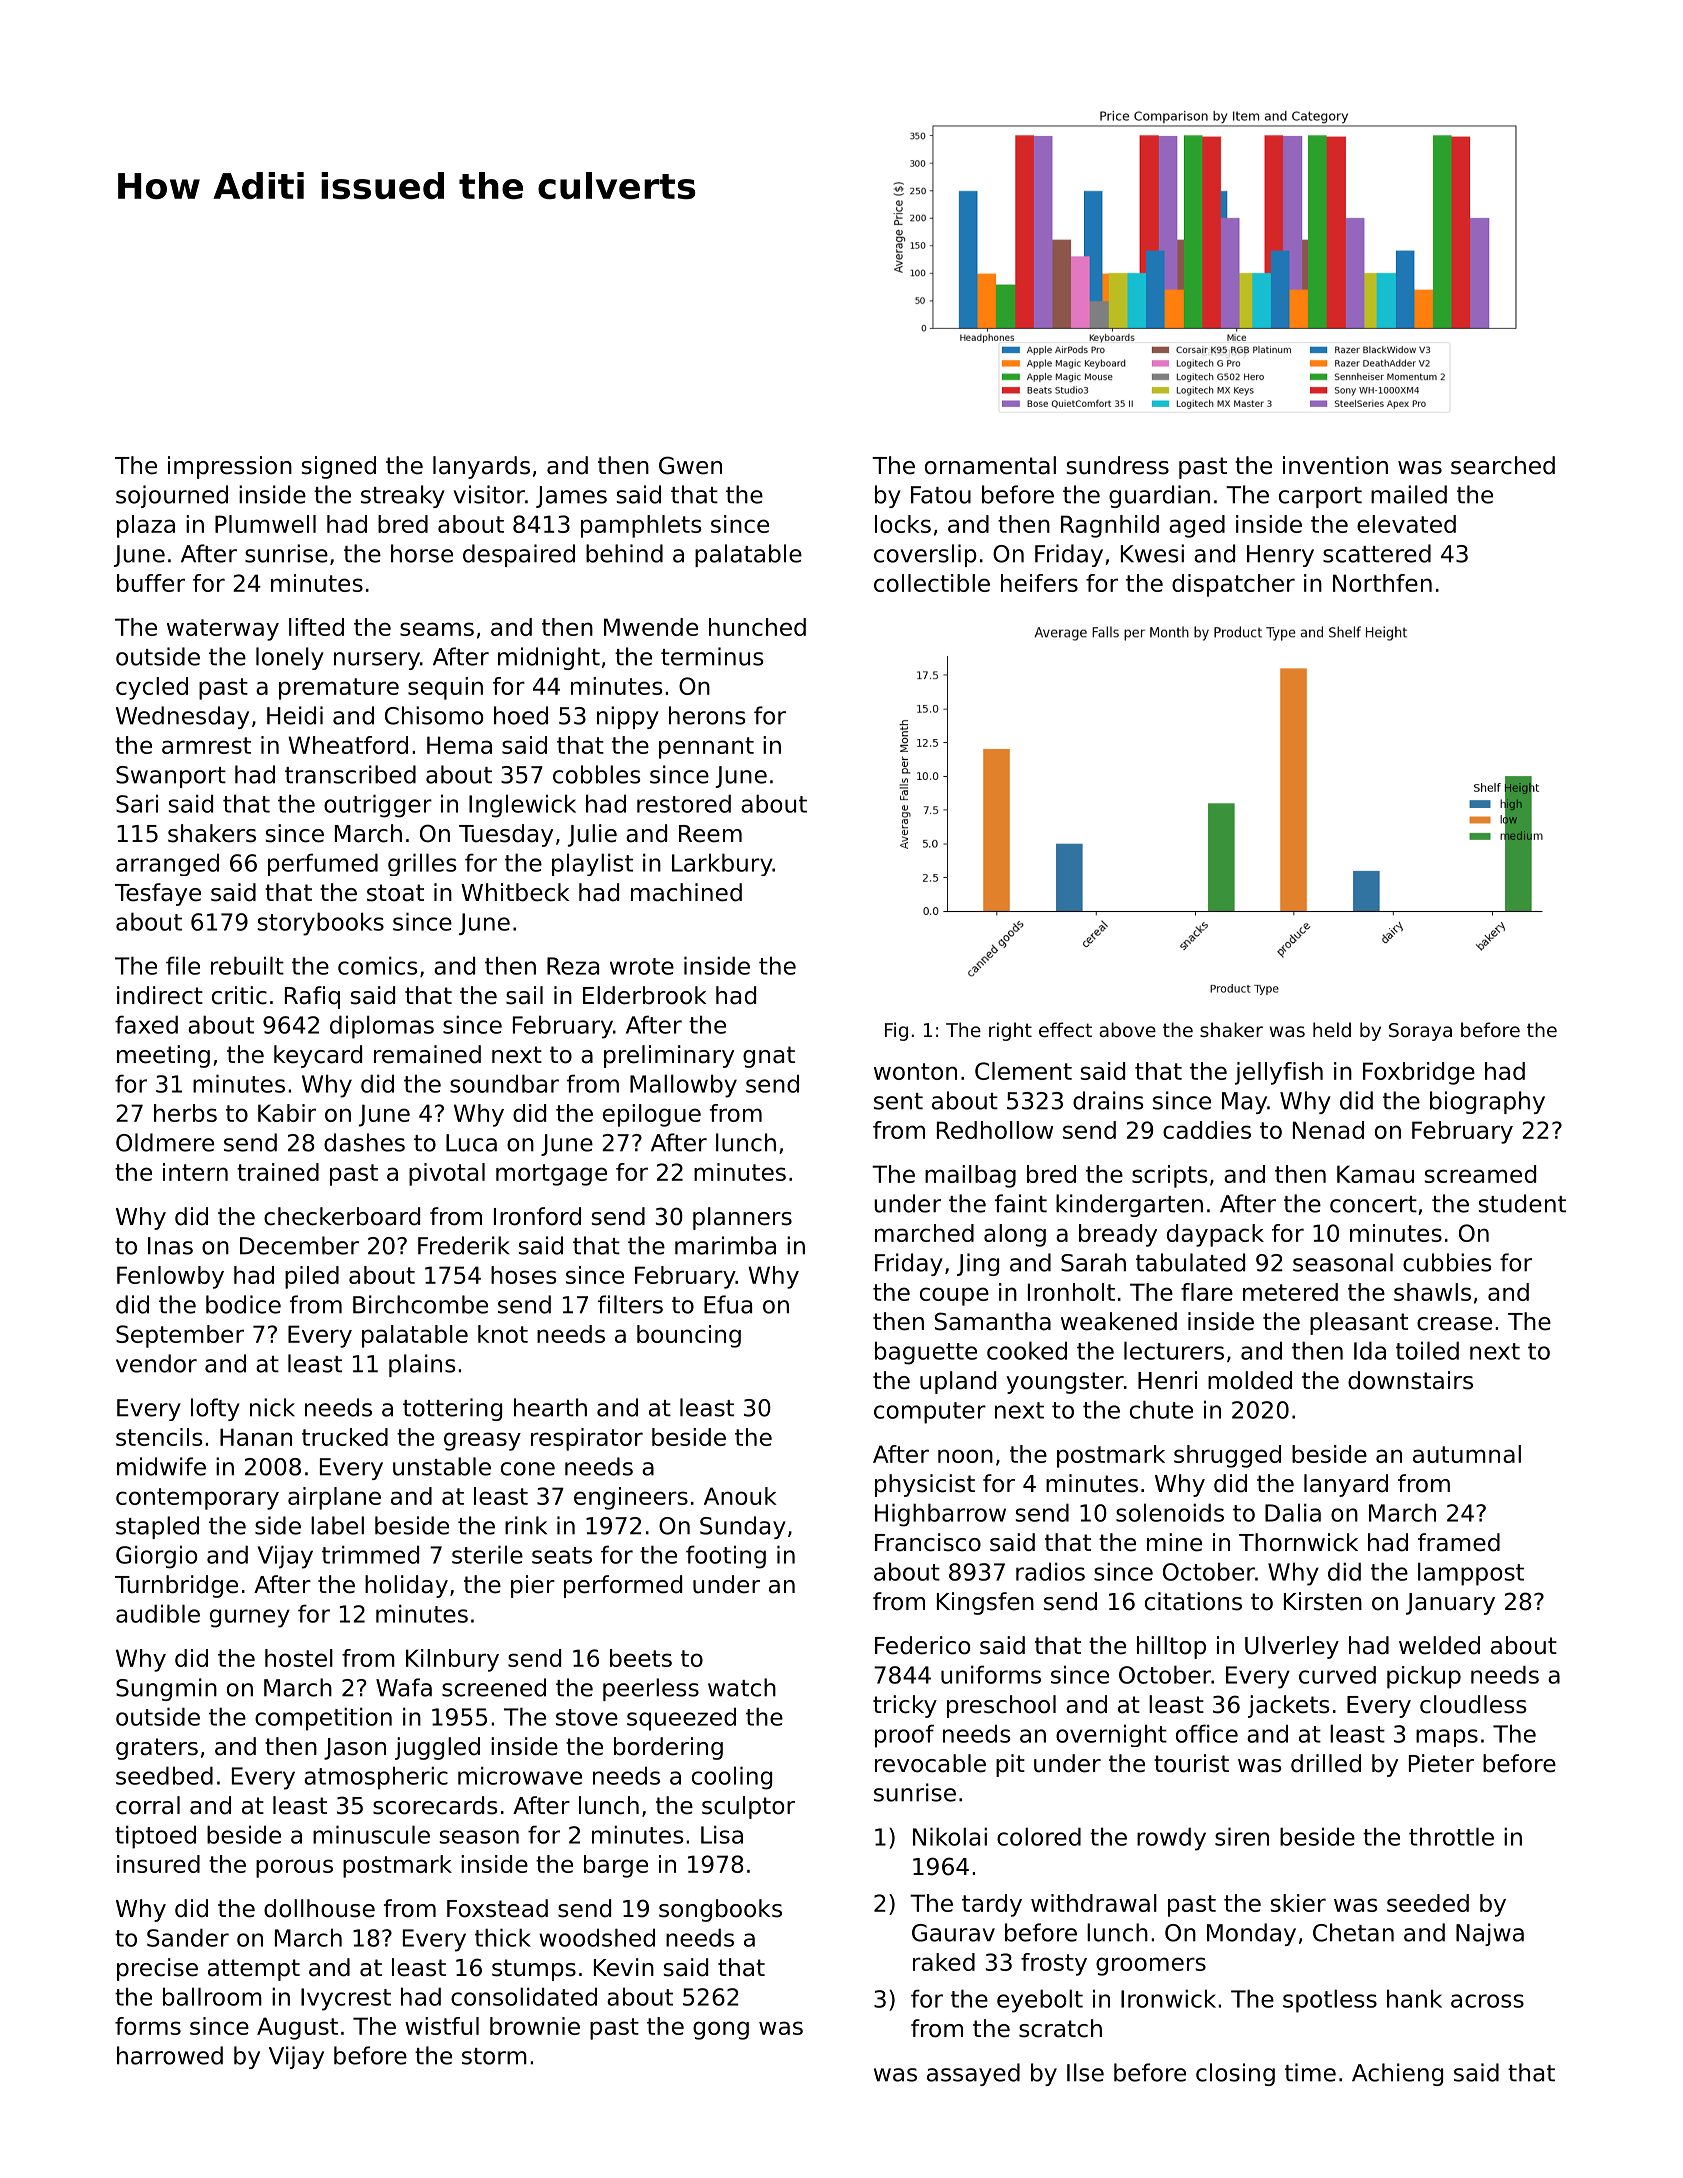 This screenshot has height=2178, width=1683. Describe the element at coordinates (1522, 1203) in the screenshot. I see `student` at that location.
